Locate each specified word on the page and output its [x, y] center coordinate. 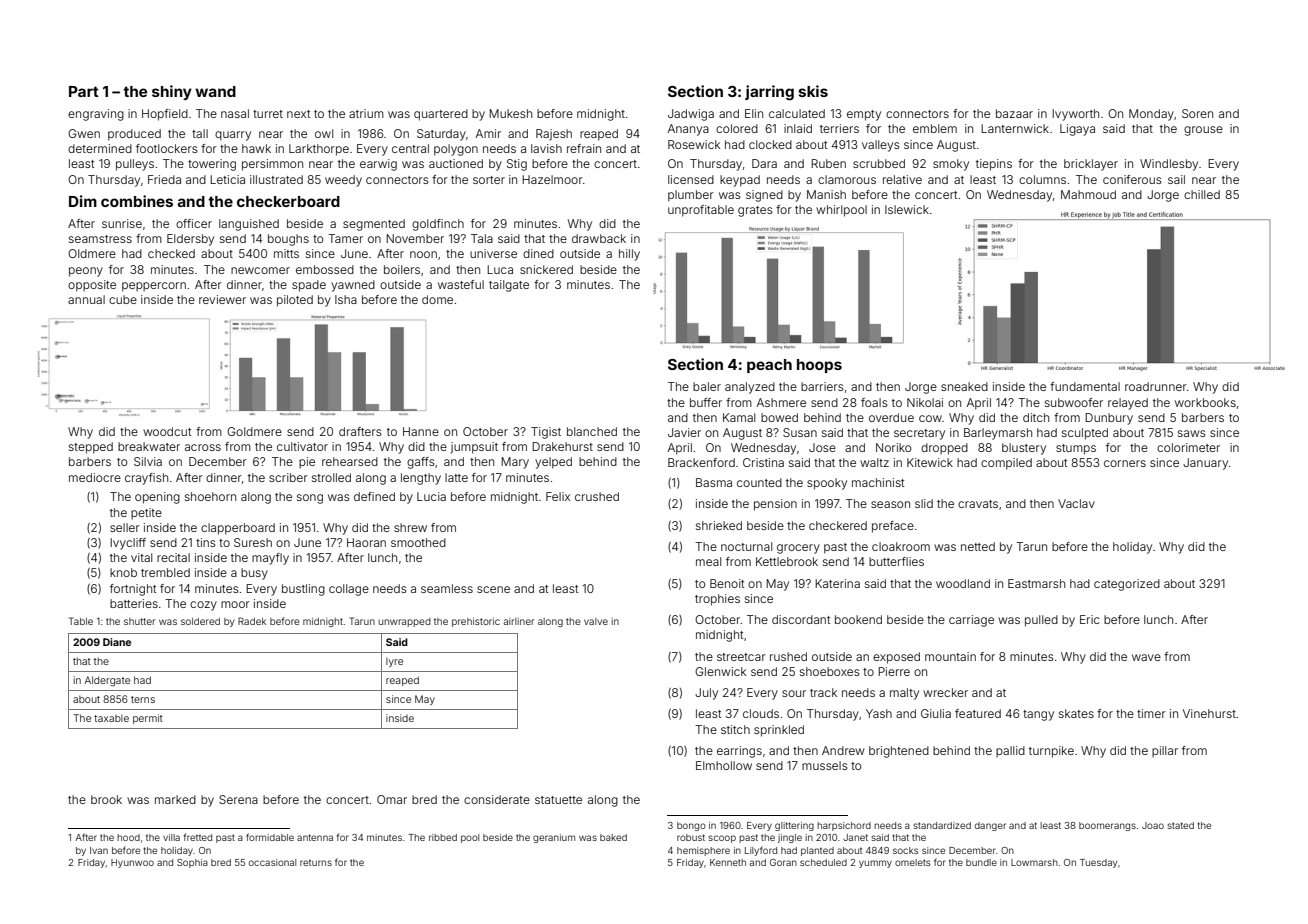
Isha [346, 299]
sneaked [964, 386]
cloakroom [901, 546]
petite [146, 513]
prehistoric [476, 622]
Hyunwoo [132, 863]
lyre [394, 662]
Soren [1197, 113]
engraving [96, 115]
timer [1151, 713]
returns [316, 862]
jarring [769, 93]
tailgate [509, 286]
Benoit [727, 583]
